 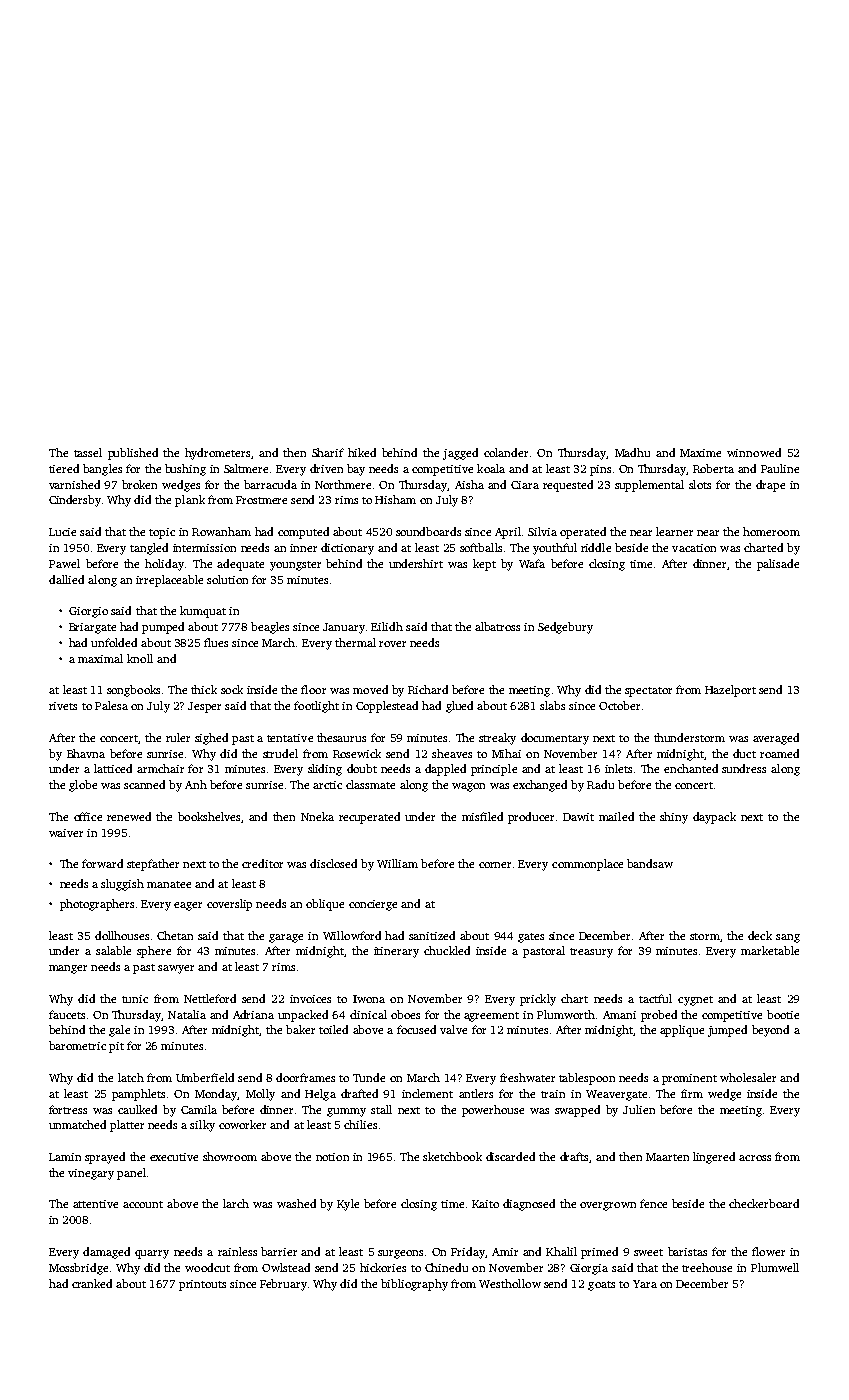 I want to click on waiver, so click(x=66, y=833).
